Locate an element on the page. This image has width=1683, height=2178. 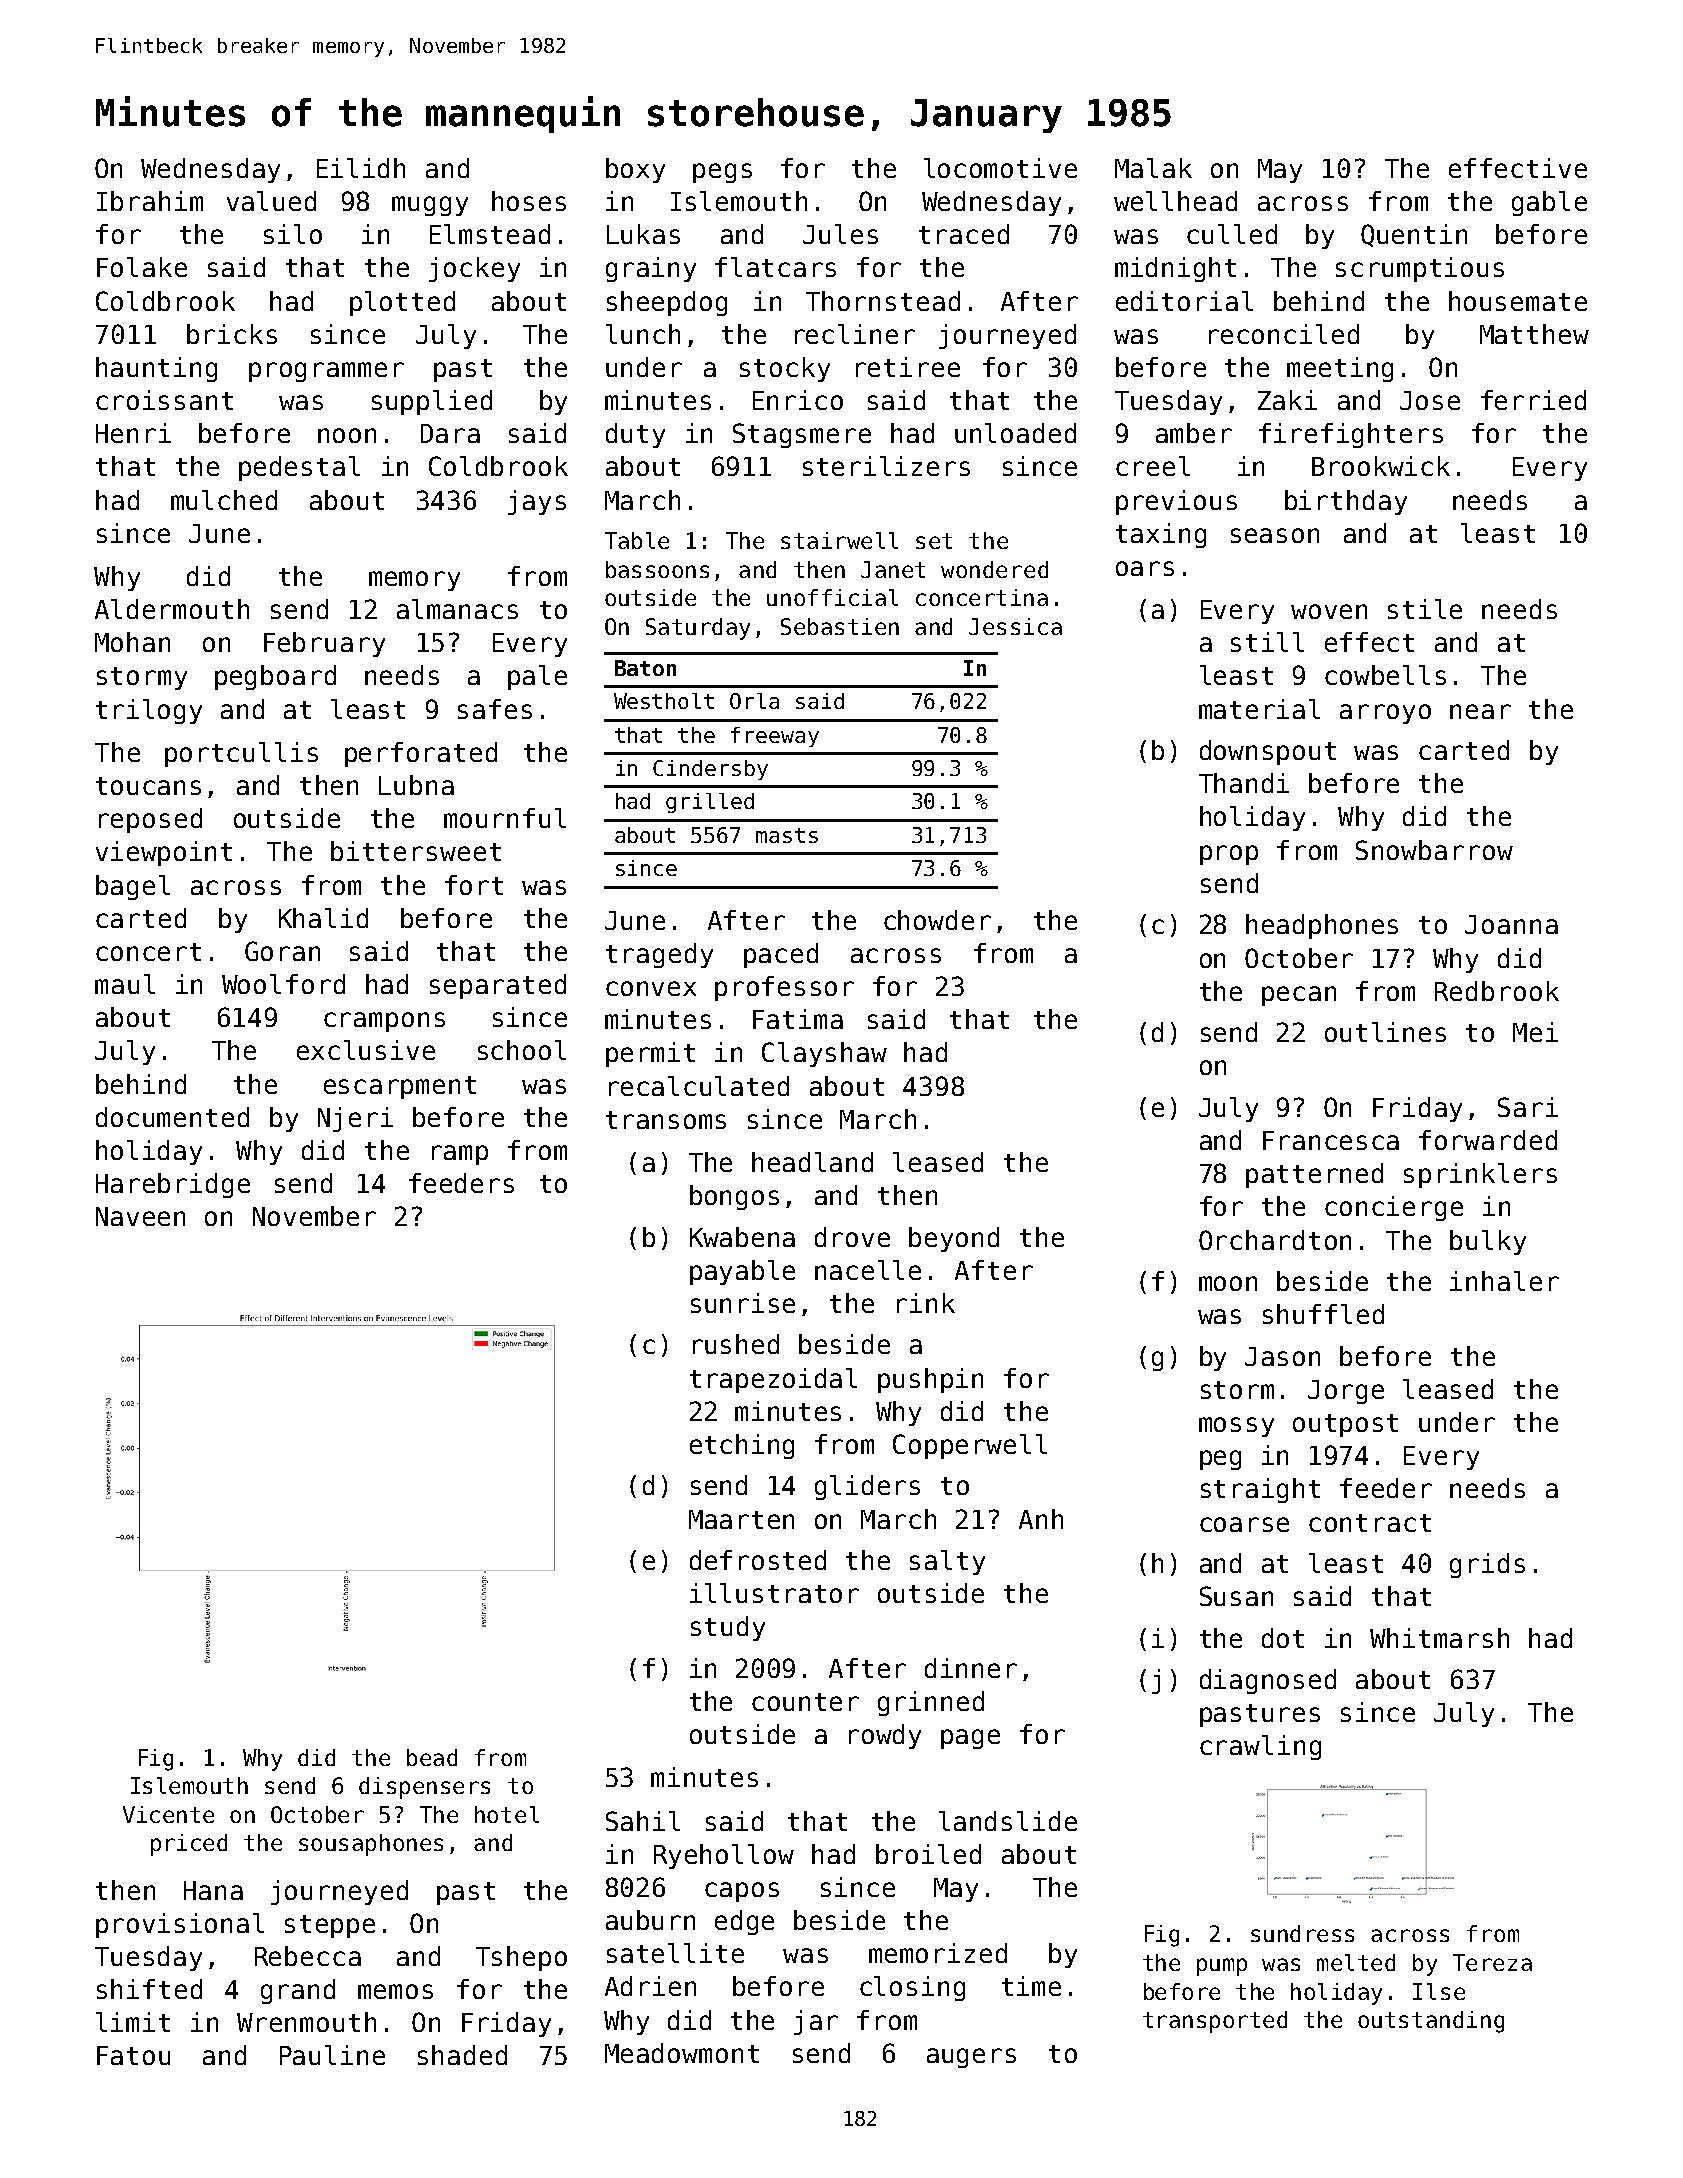
retiree is located at coordinates (908, 367).
